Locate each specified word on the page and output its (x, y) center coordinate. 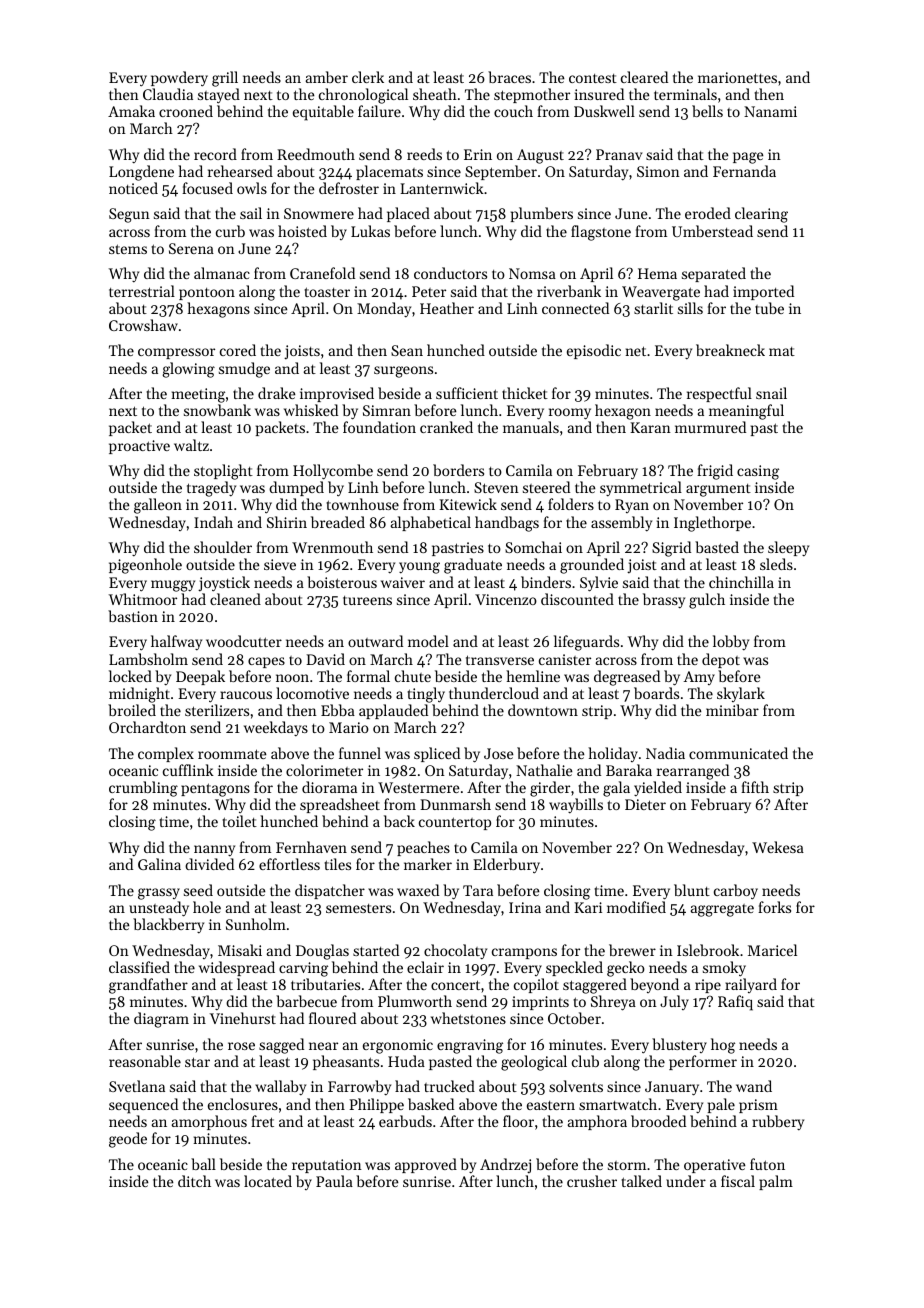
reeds (424, 154)
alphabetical (431, 523)
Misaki (240, 950)
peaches (423, 848)
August (540, 156)
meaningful (746, 412)
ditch (194, 1181)
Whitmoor (143, 599)
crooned (186, 111)
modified (636, 907)
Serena (191, 248)
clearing (761, 215)
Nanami (770, 111)
